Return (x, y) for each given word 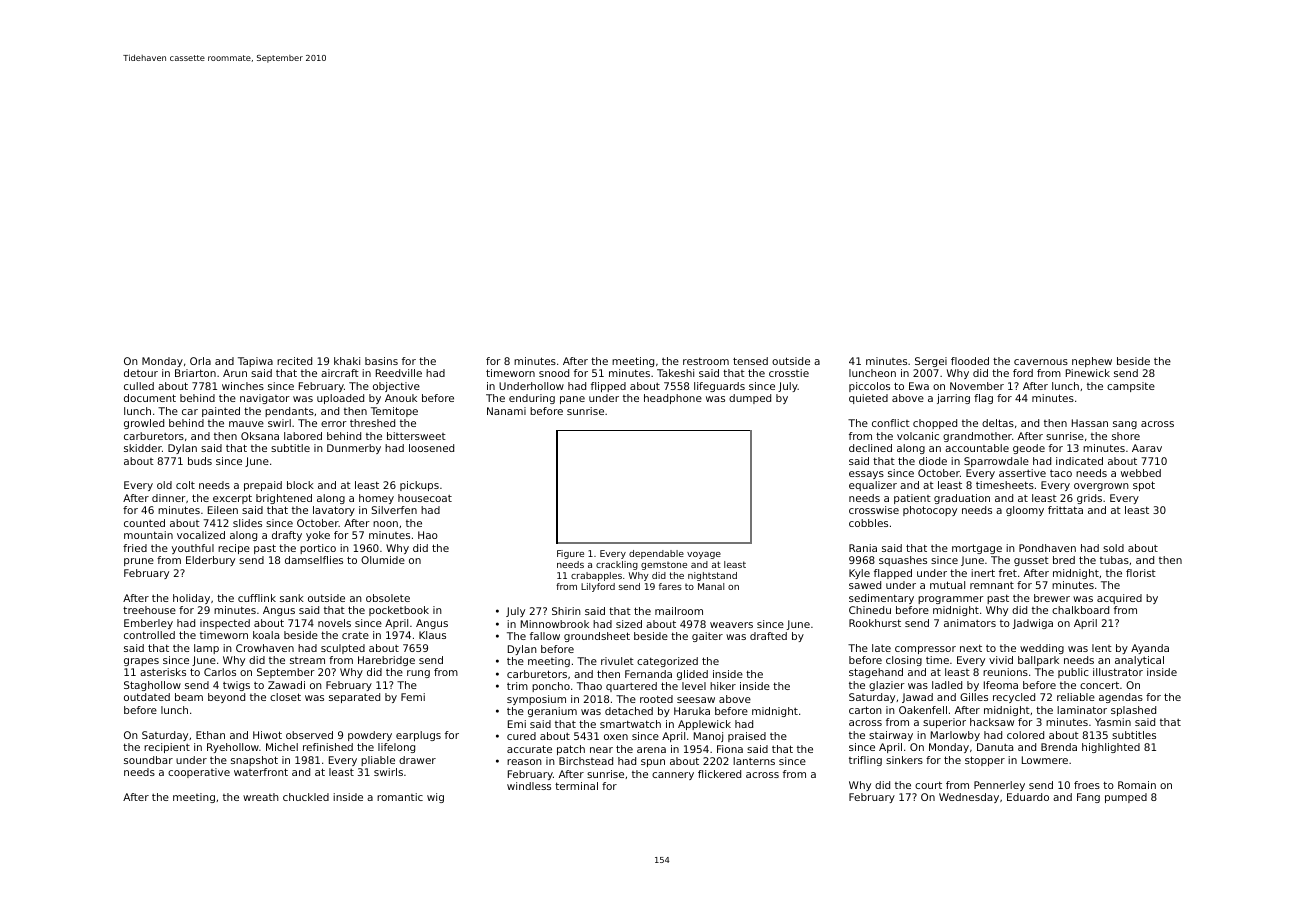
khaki (347, 361)
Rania (863, 548)
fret (1008, 573)
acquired (1119, 599)
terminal (576, 786)
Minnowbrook (555, 624)
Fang (1088, 798)
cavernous (1041, 362)
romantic (400, 797)
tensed (750, 361)
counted (144, 523)
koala (266, 635)
